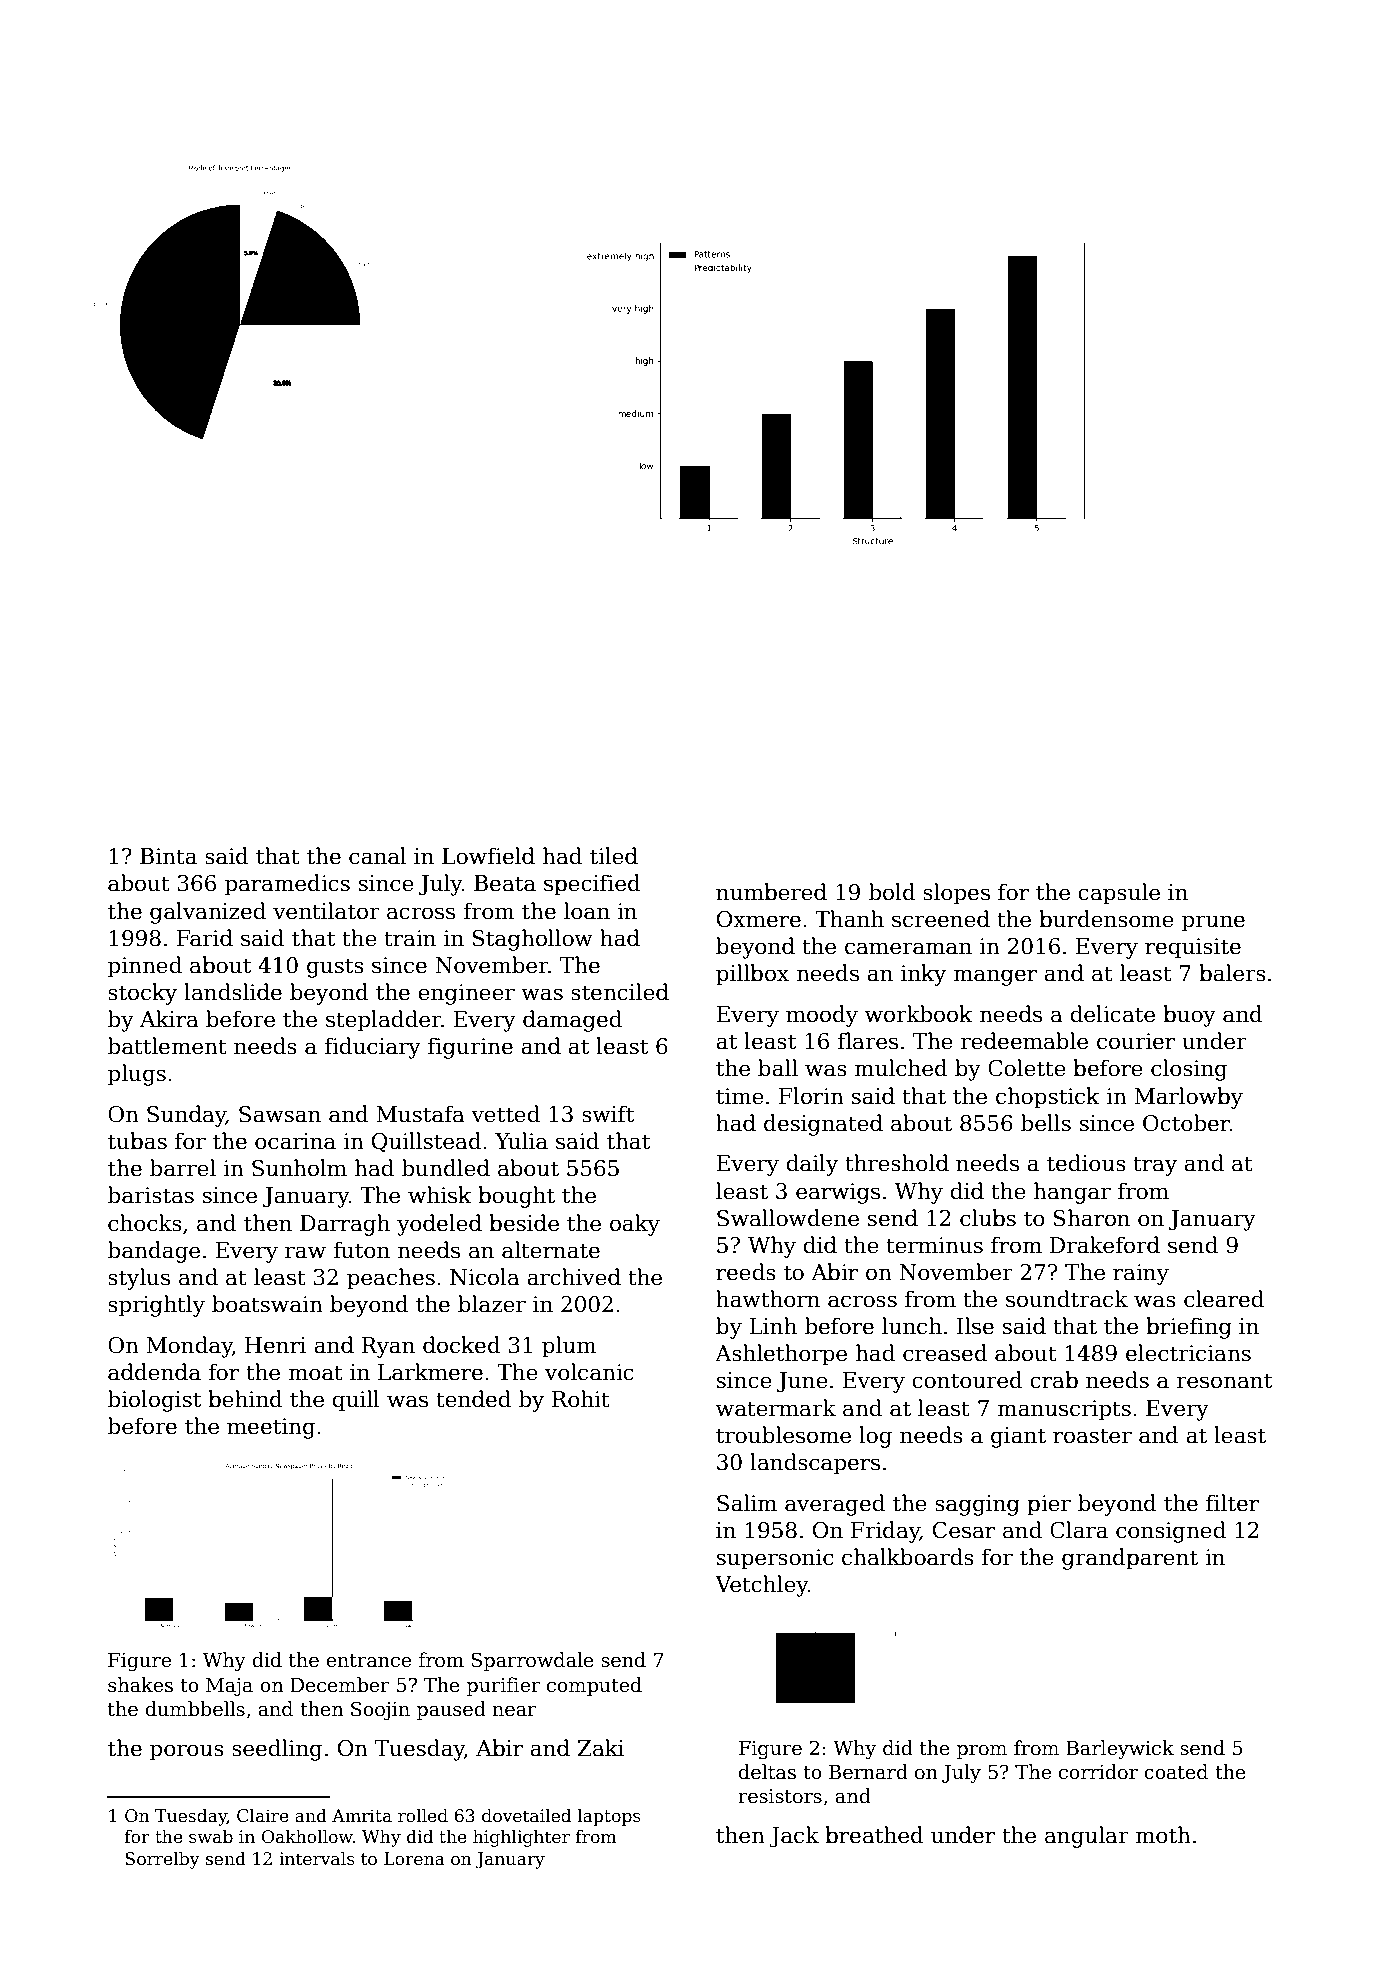 Image resolution: width=1386 pixels, height=1969 pixels. Describe the element at coordinates (1189, 1070) in the screenshot. I see `closing` at that location.
